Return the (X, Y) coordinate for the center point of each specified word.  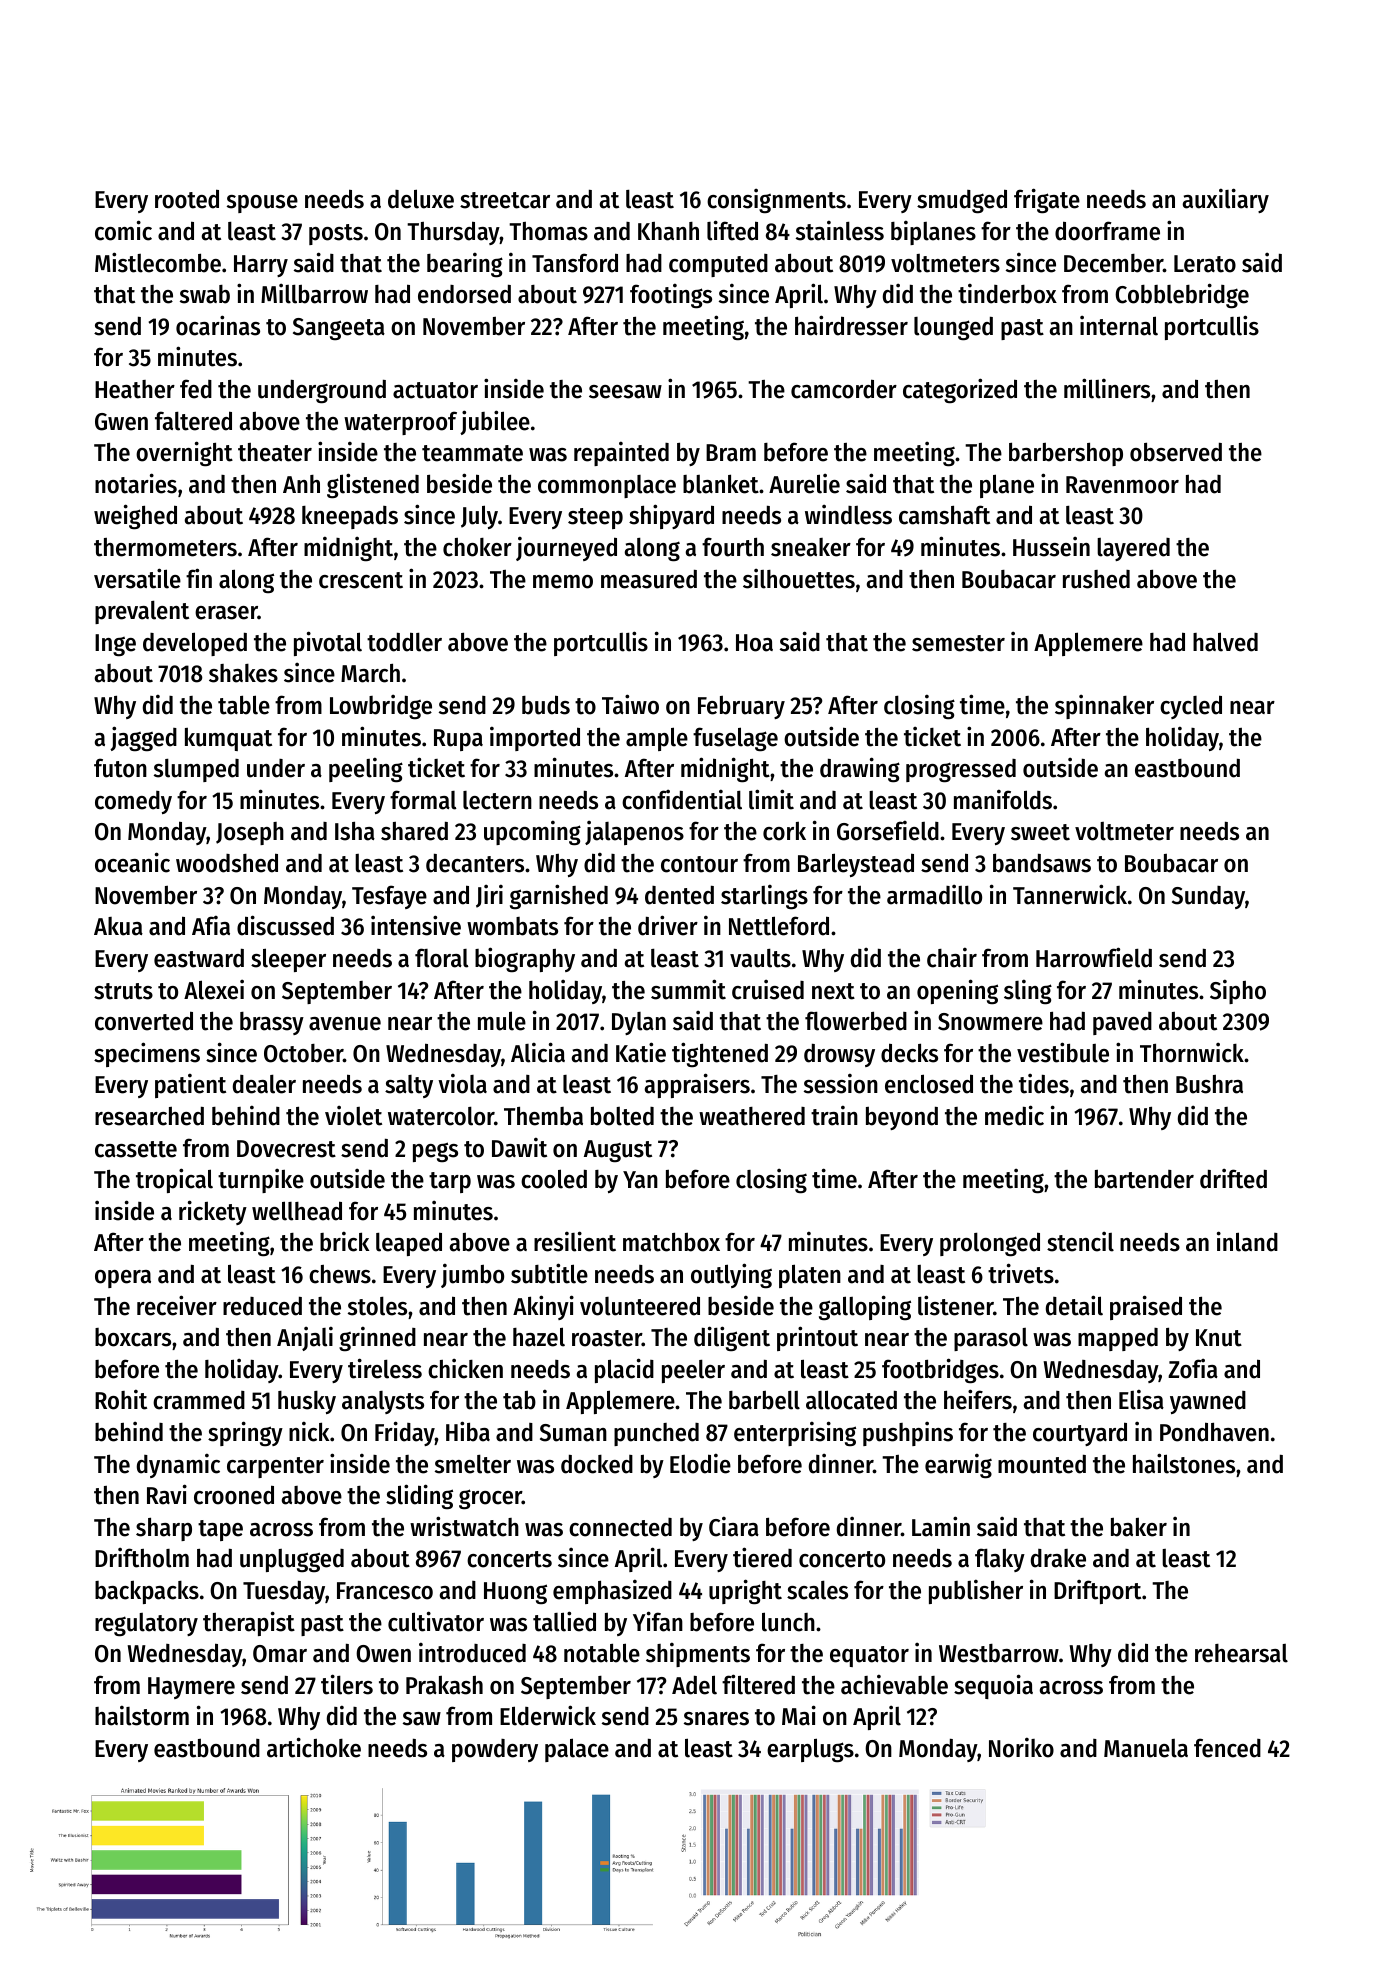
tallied (564, 1621)
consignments (776, 200)
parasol (991, 1339)
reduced (262, 1306)
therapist (249, 1623)
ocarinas (218, 325)
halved (1225, 642)
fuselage (735, 739)
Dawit (519, 1147)
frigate (1047, 201)
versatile (137, 578)
